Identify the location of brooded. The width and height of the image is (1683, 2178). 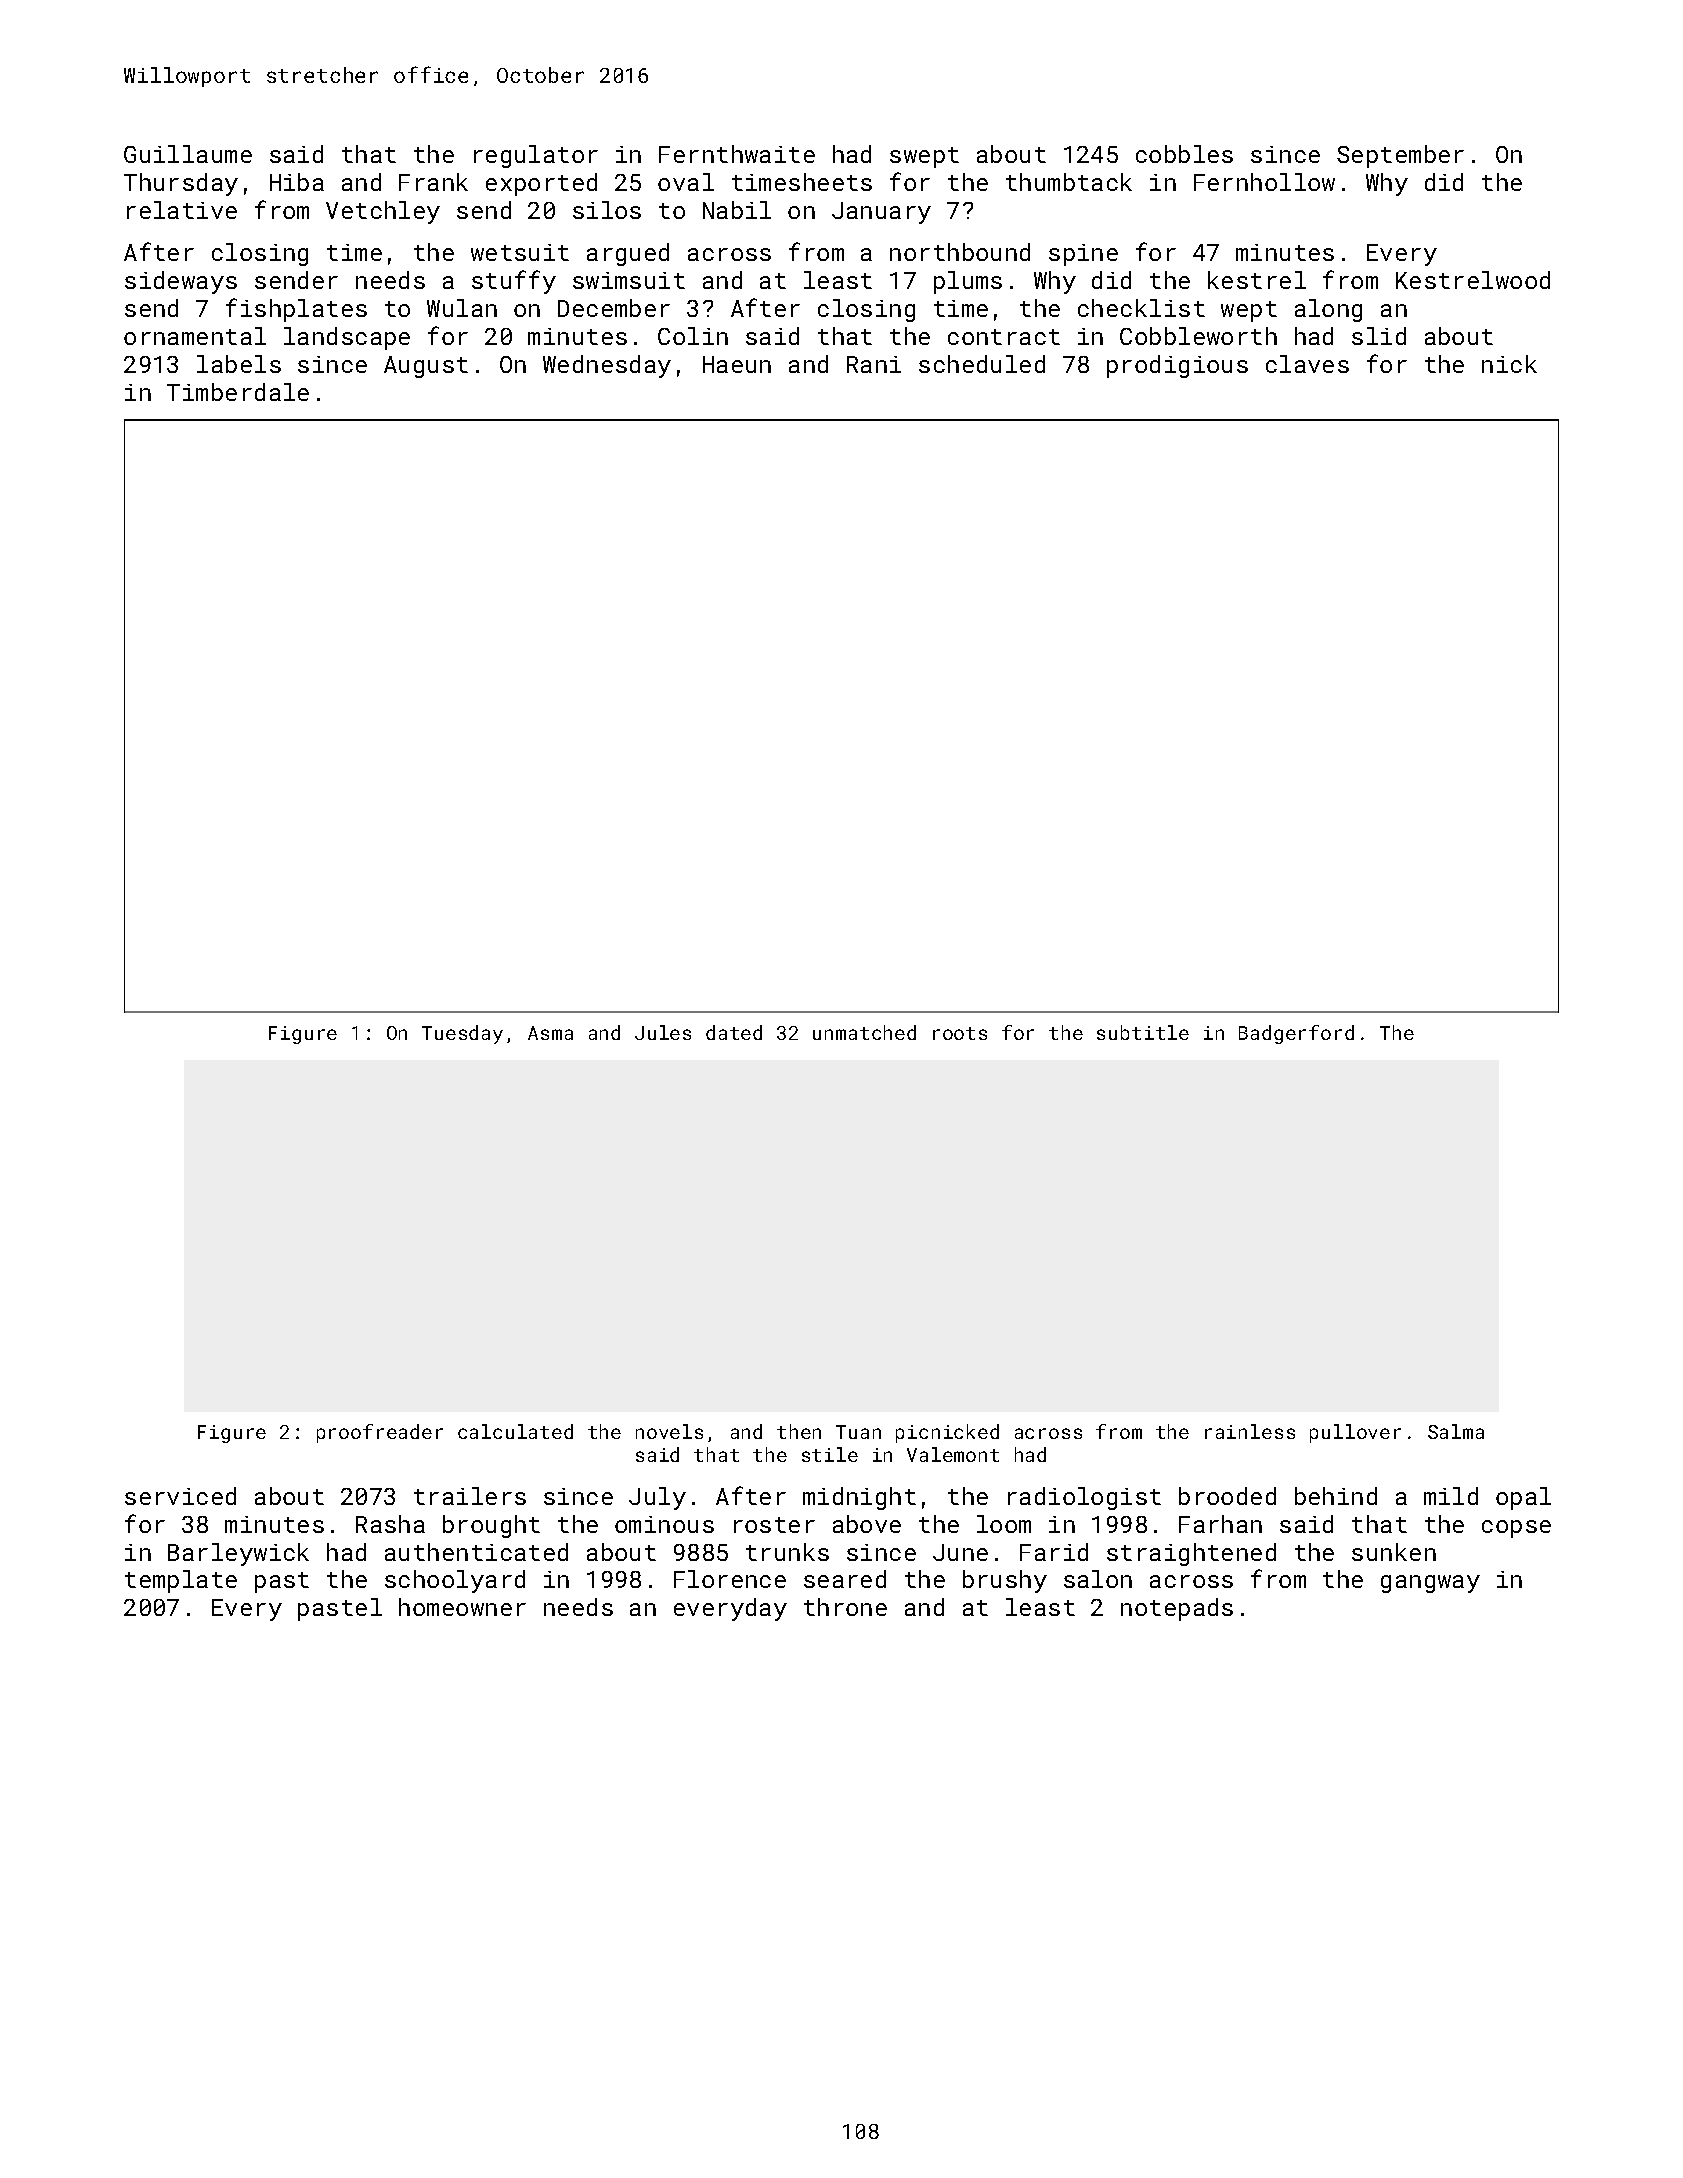
(1227, 1496).
